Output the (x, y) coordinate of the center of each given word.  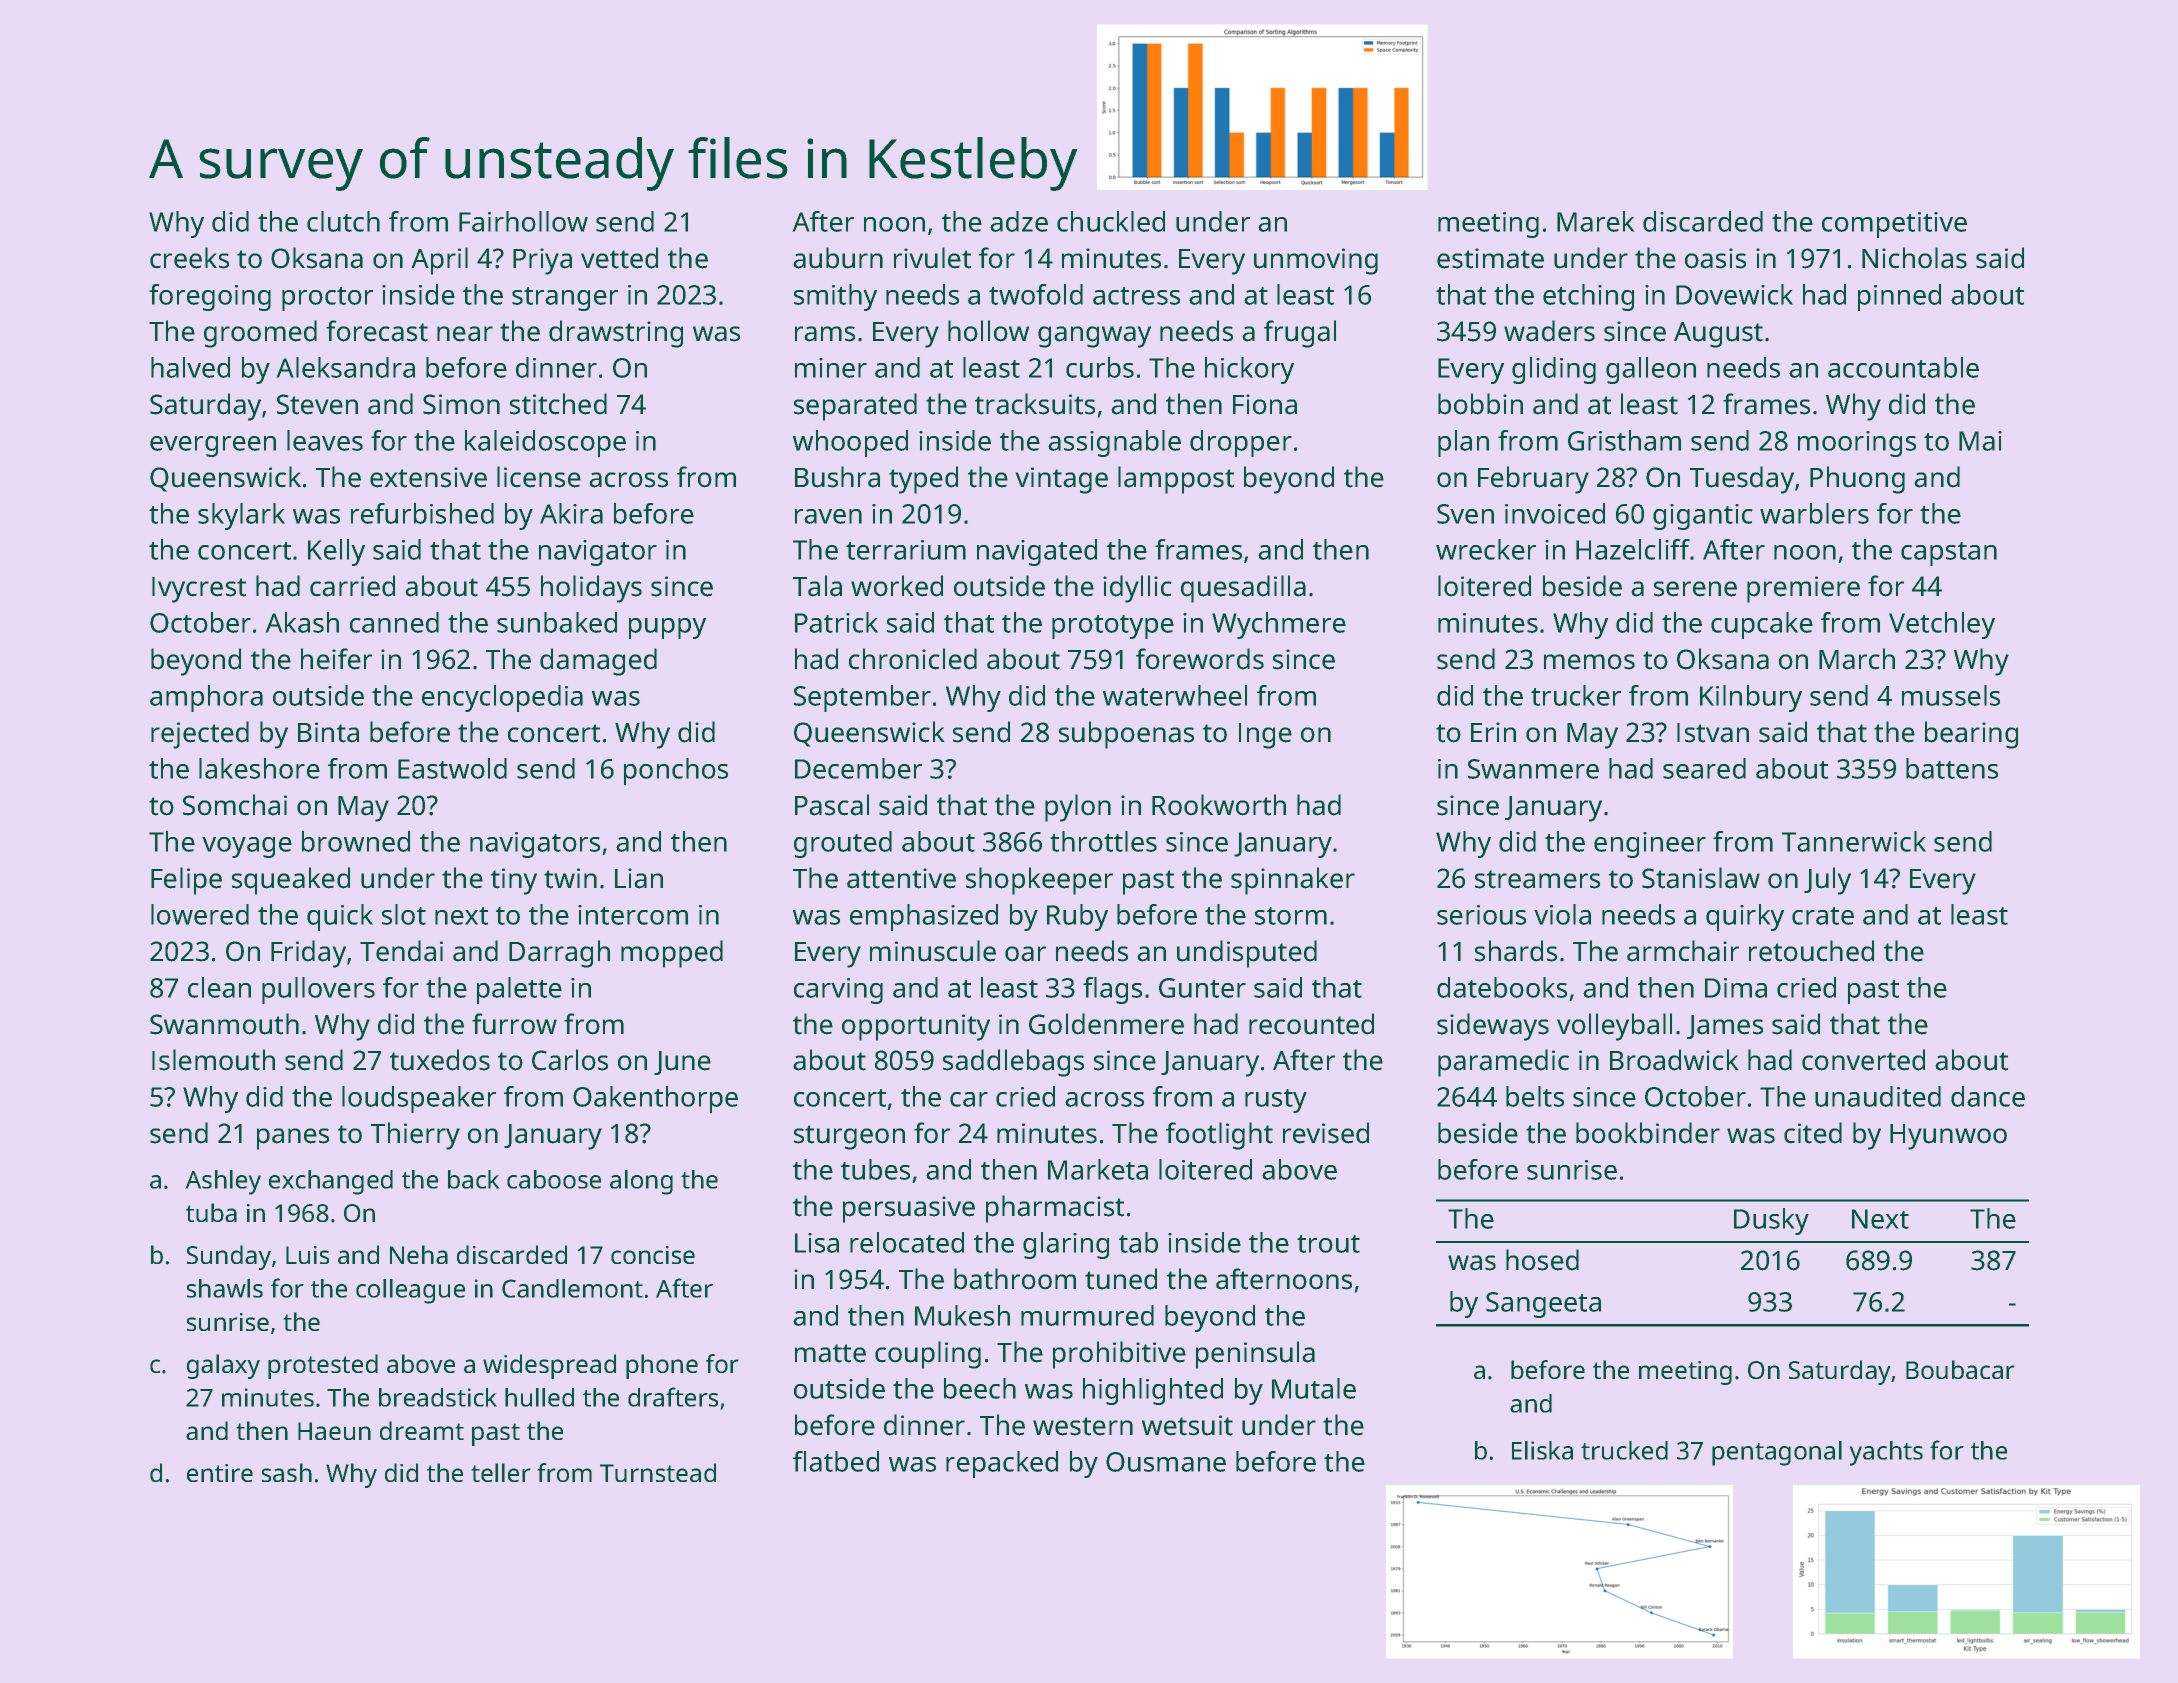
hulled (539, 1397)
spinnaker (1293, 881)
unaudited (1878, 1096)
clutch (343, 221)
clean (219, 987)
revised (1326, 1133)
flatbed (836, 1461)
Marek (1596, 221)
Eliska (1542, 1450)
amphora (206, 698)
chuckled (1111, 221)
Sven (1465, 514)
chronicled (913, 659)
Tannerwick (1854, 841)
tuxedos (440, 1060)
